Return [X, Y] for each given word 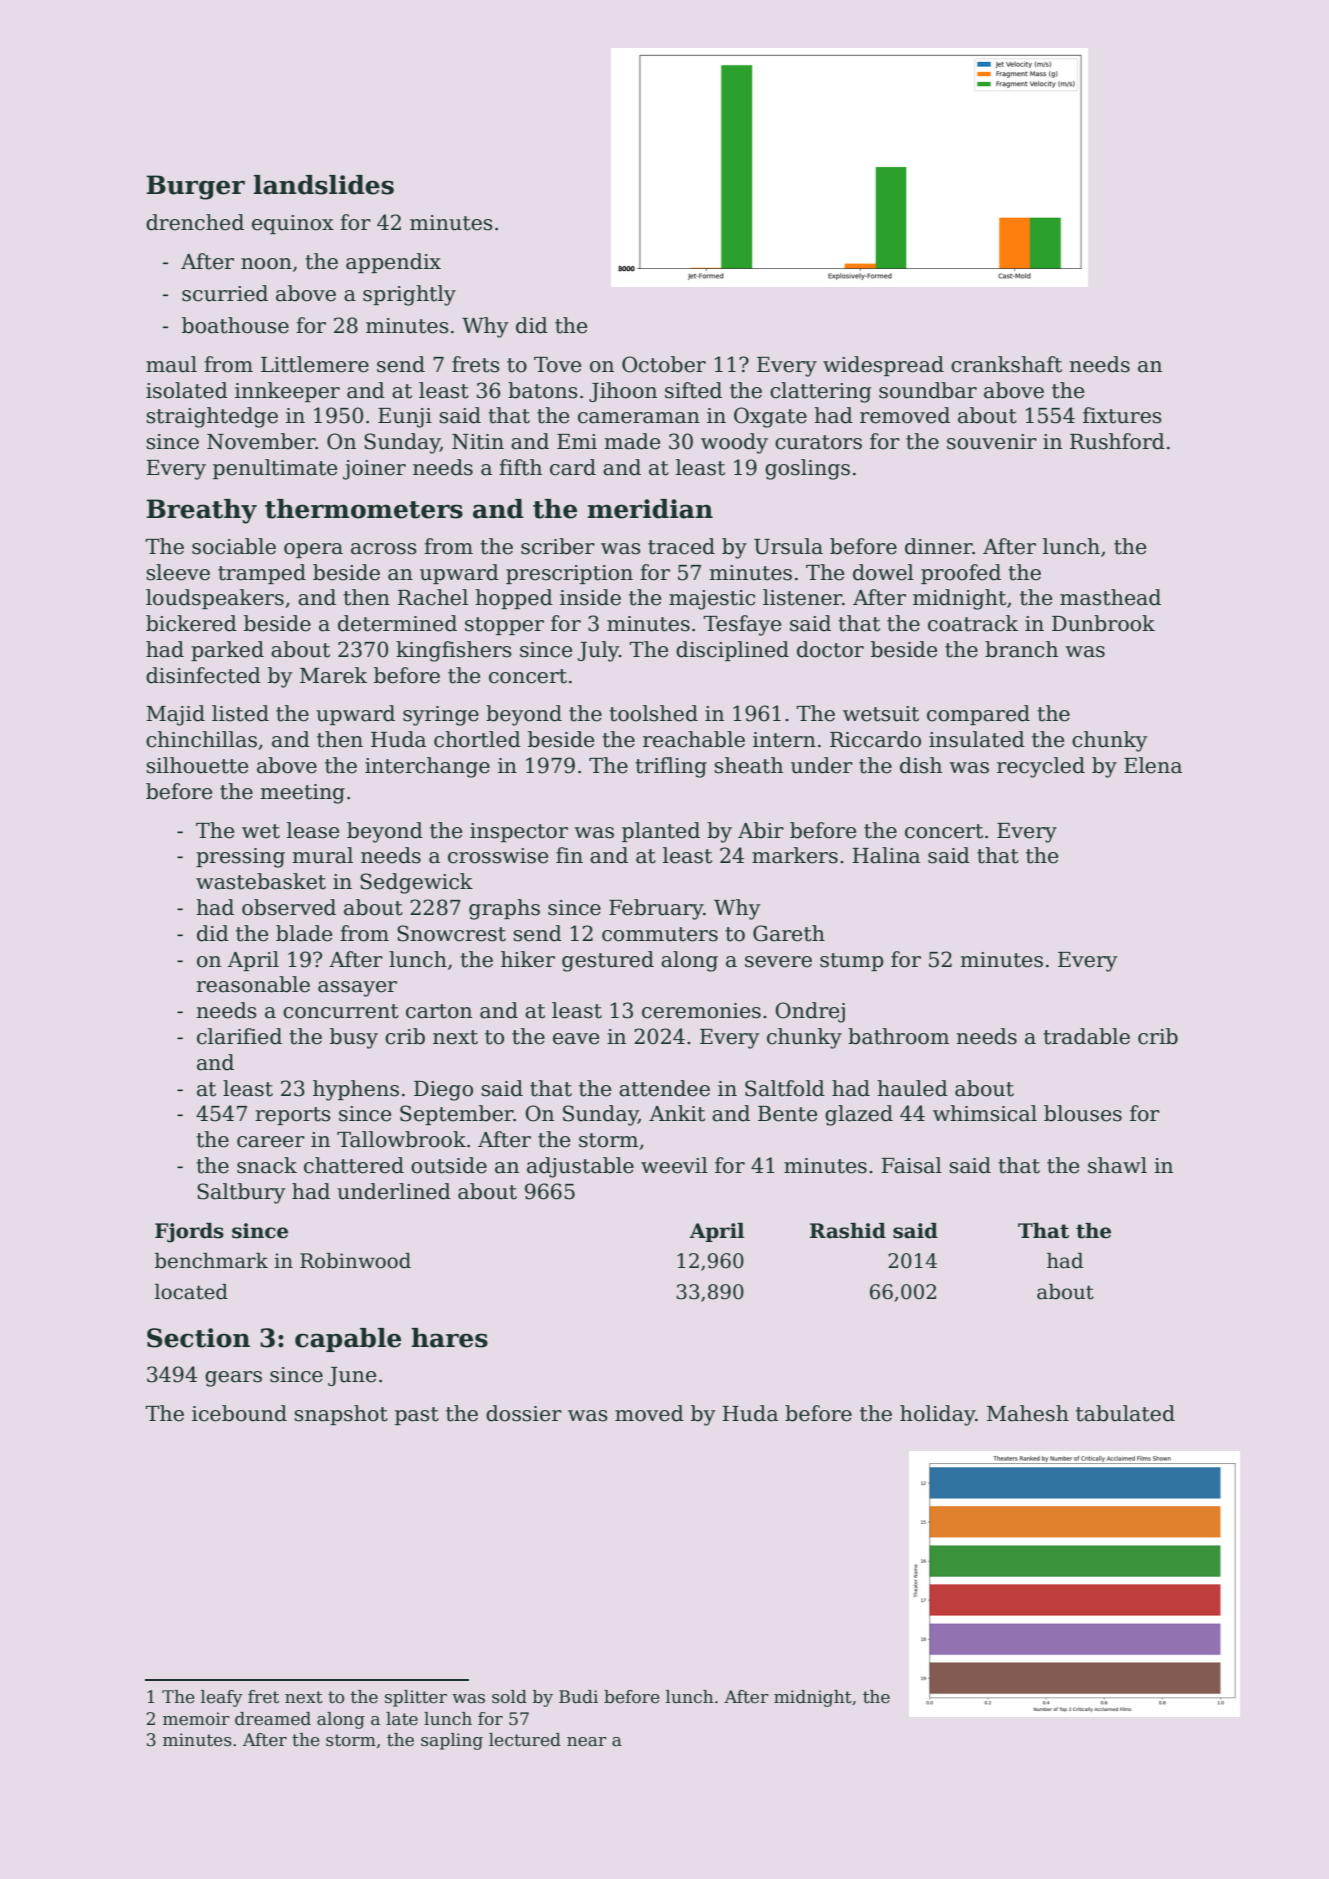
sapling [452, 1741]
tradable [1086, 1036]
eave [576, 1039]
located [191, 1292]
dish [921, 765]
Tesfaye [742, 625]
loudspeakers [215, 599]
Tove [557, 365]
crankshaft [1006, 364]
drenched [195, 222]
